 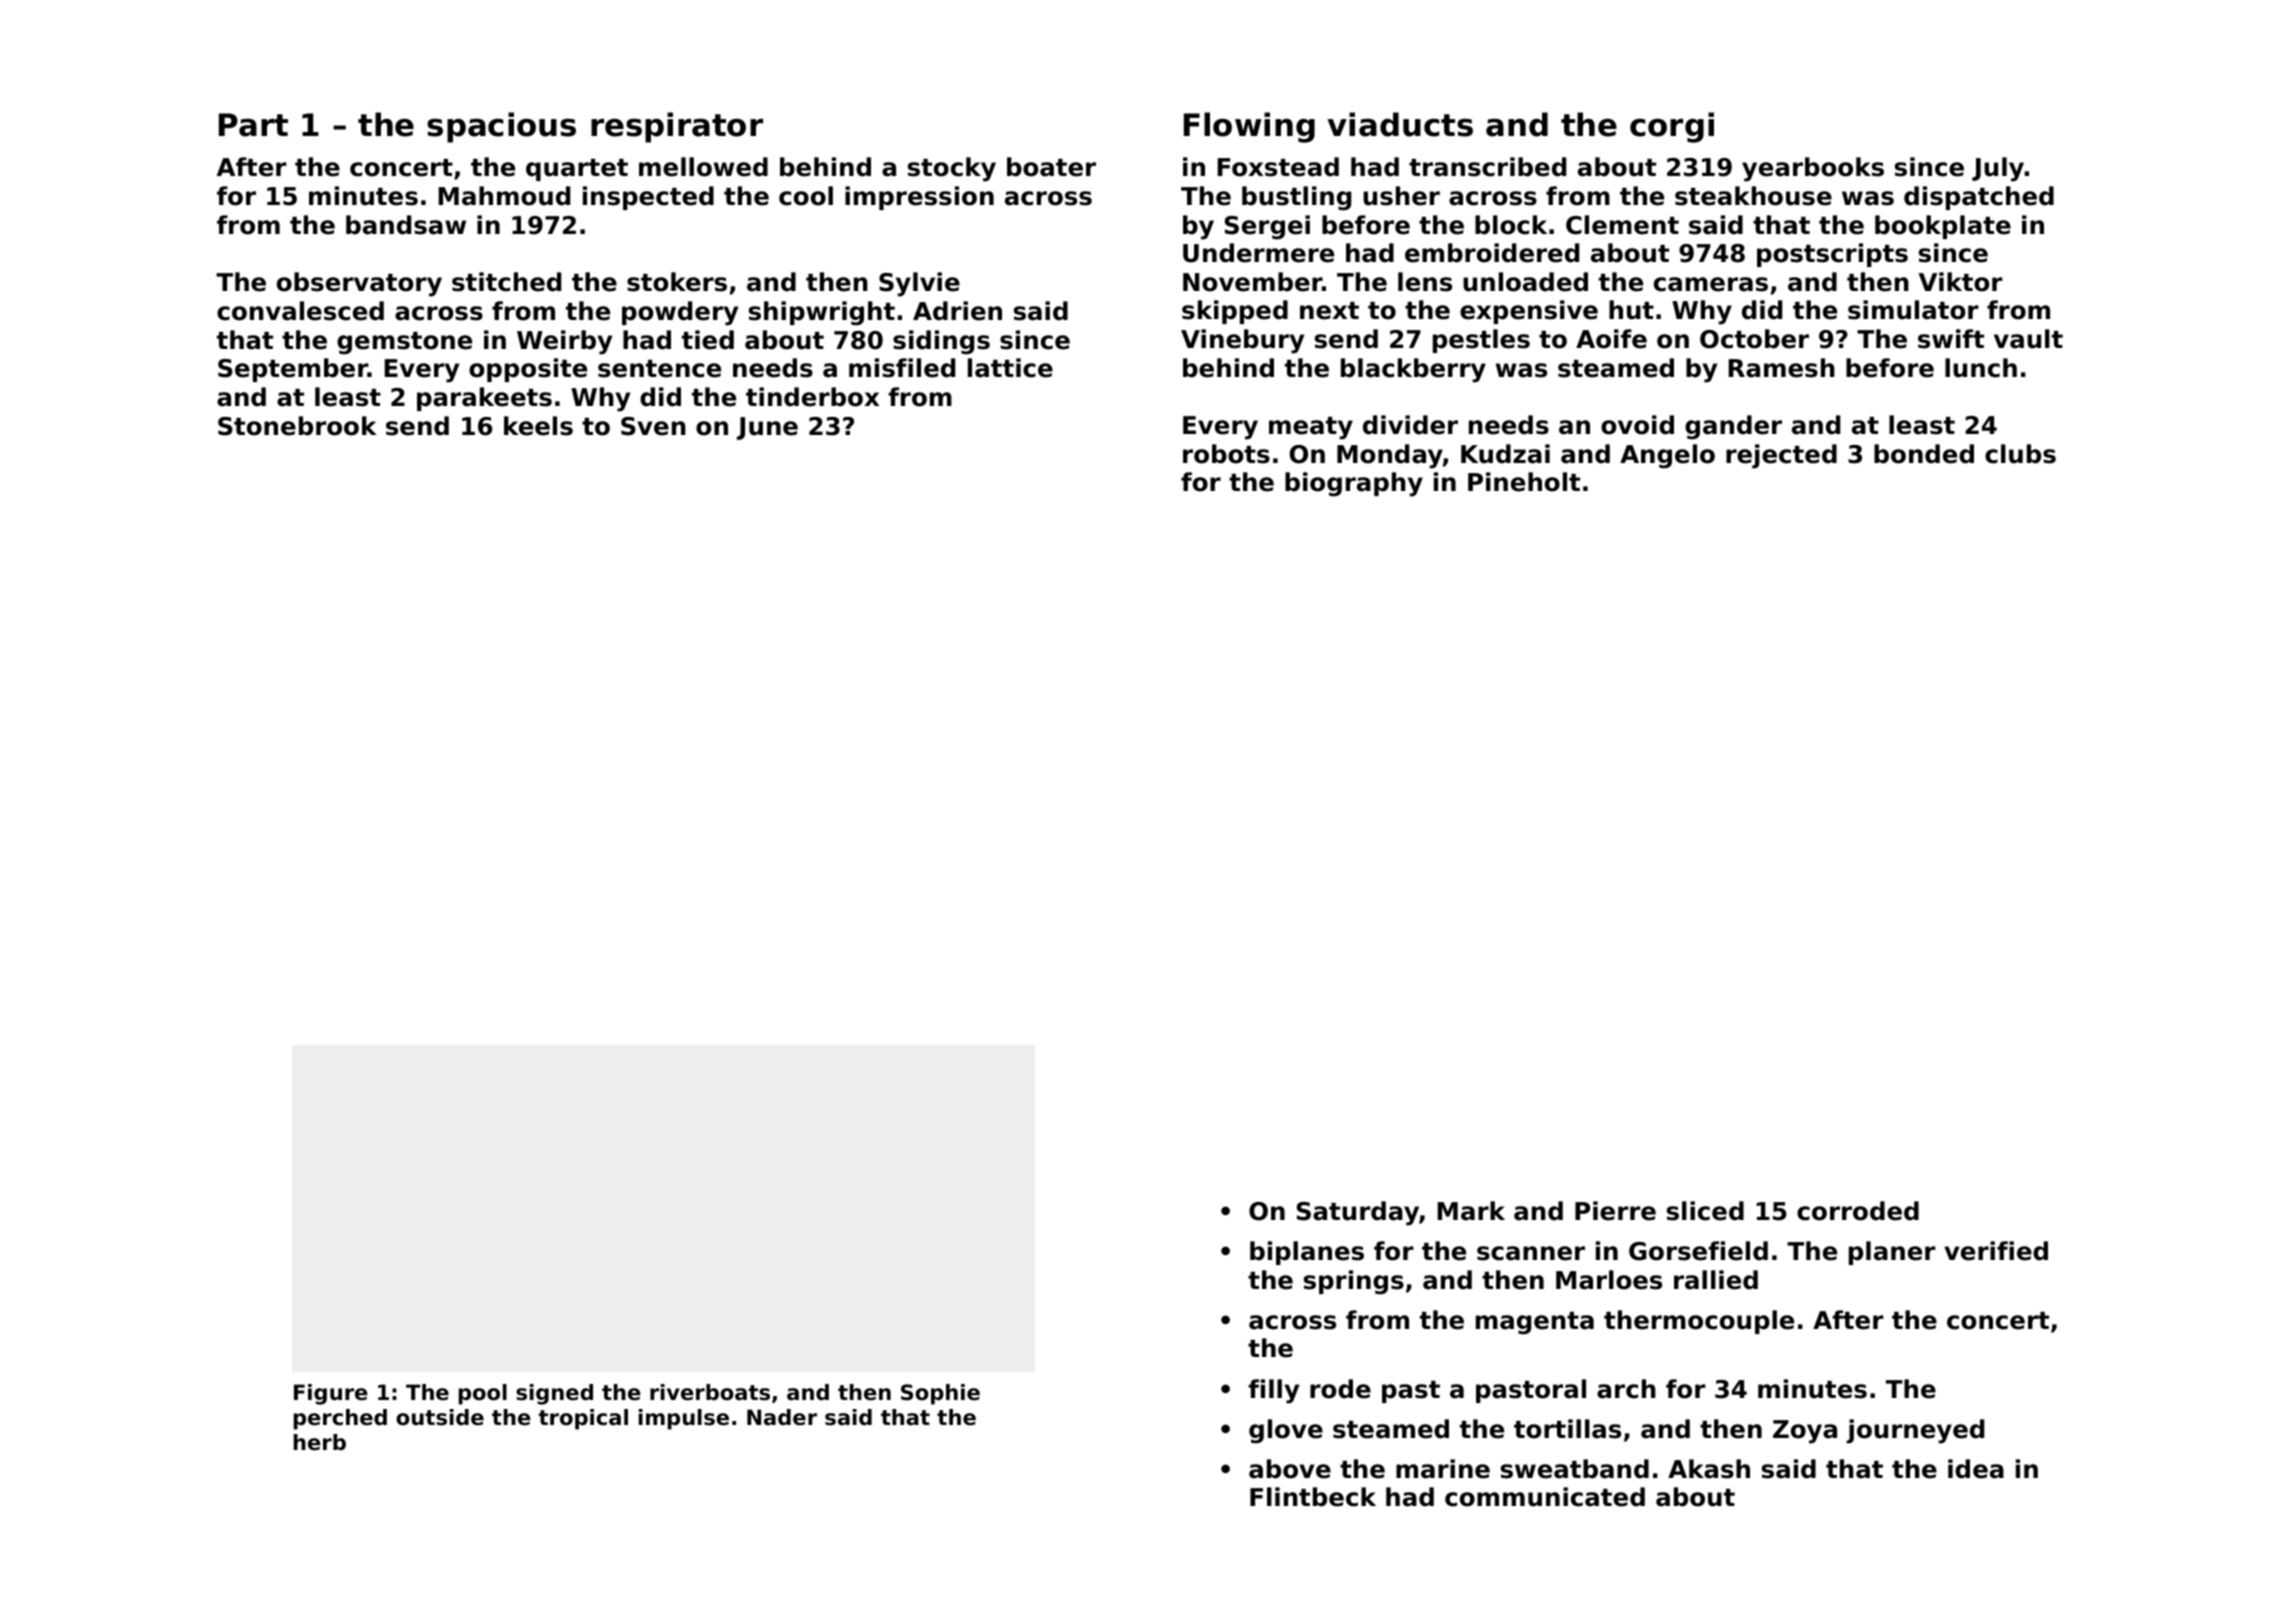 What do you see at coordinates (1924, 454) in the page?
I see `bonded` at bounding box center [1924, 454].
